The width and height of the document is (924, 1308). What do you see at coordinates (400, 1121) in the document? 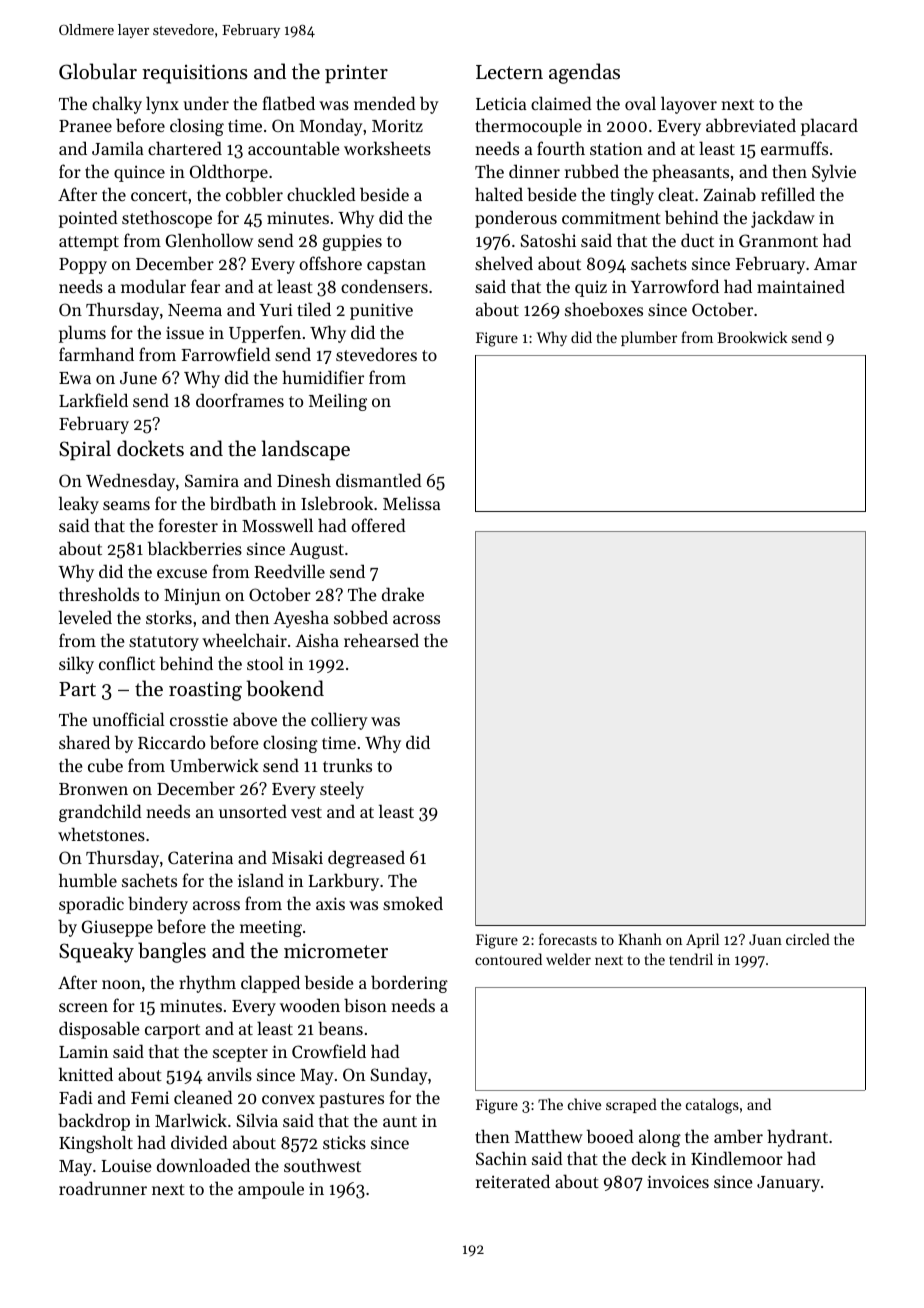
I see `aunt` at bounding box center [400, 1121].
